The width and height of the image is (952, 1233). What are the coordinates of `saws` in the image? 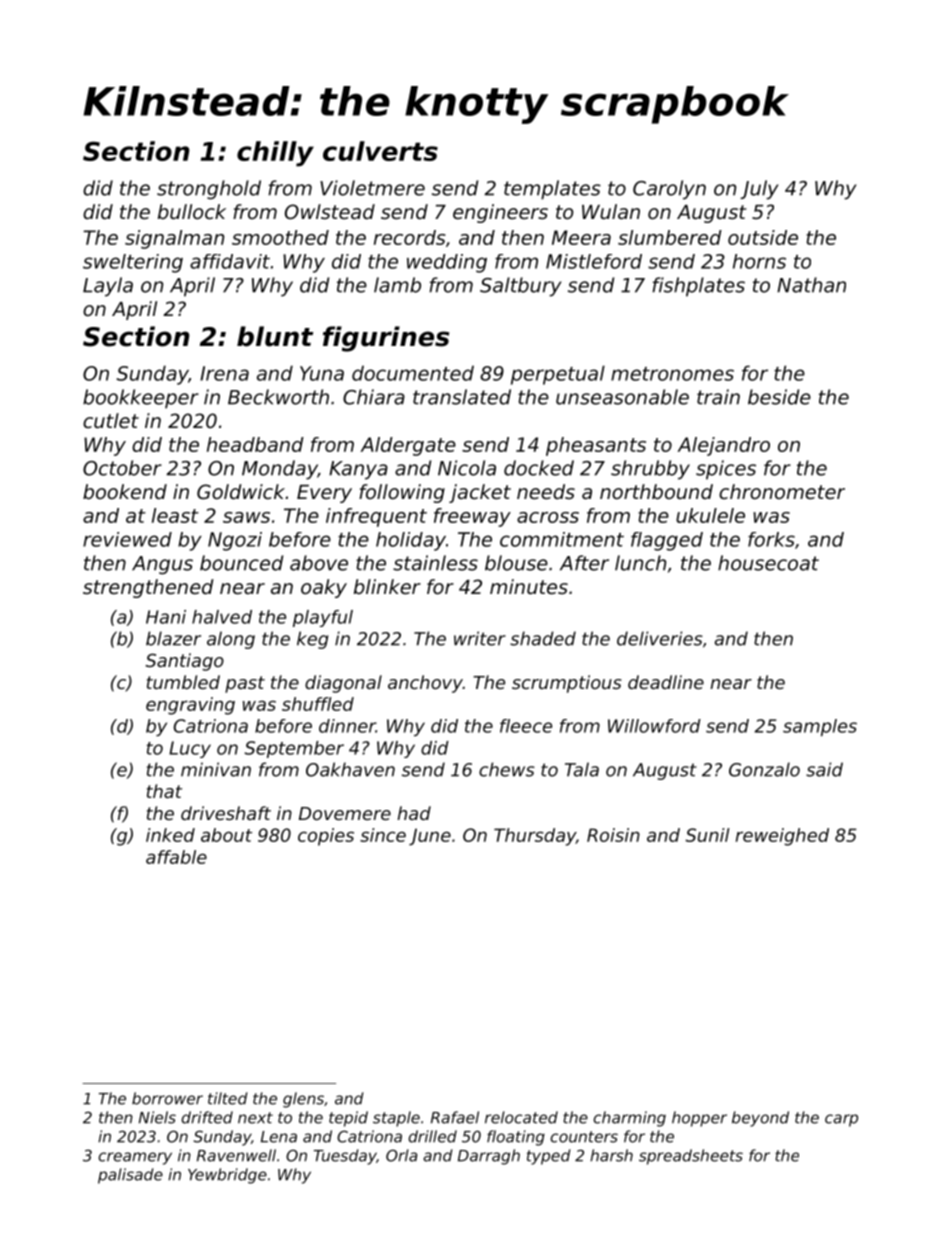 It's located at (246, 517).
